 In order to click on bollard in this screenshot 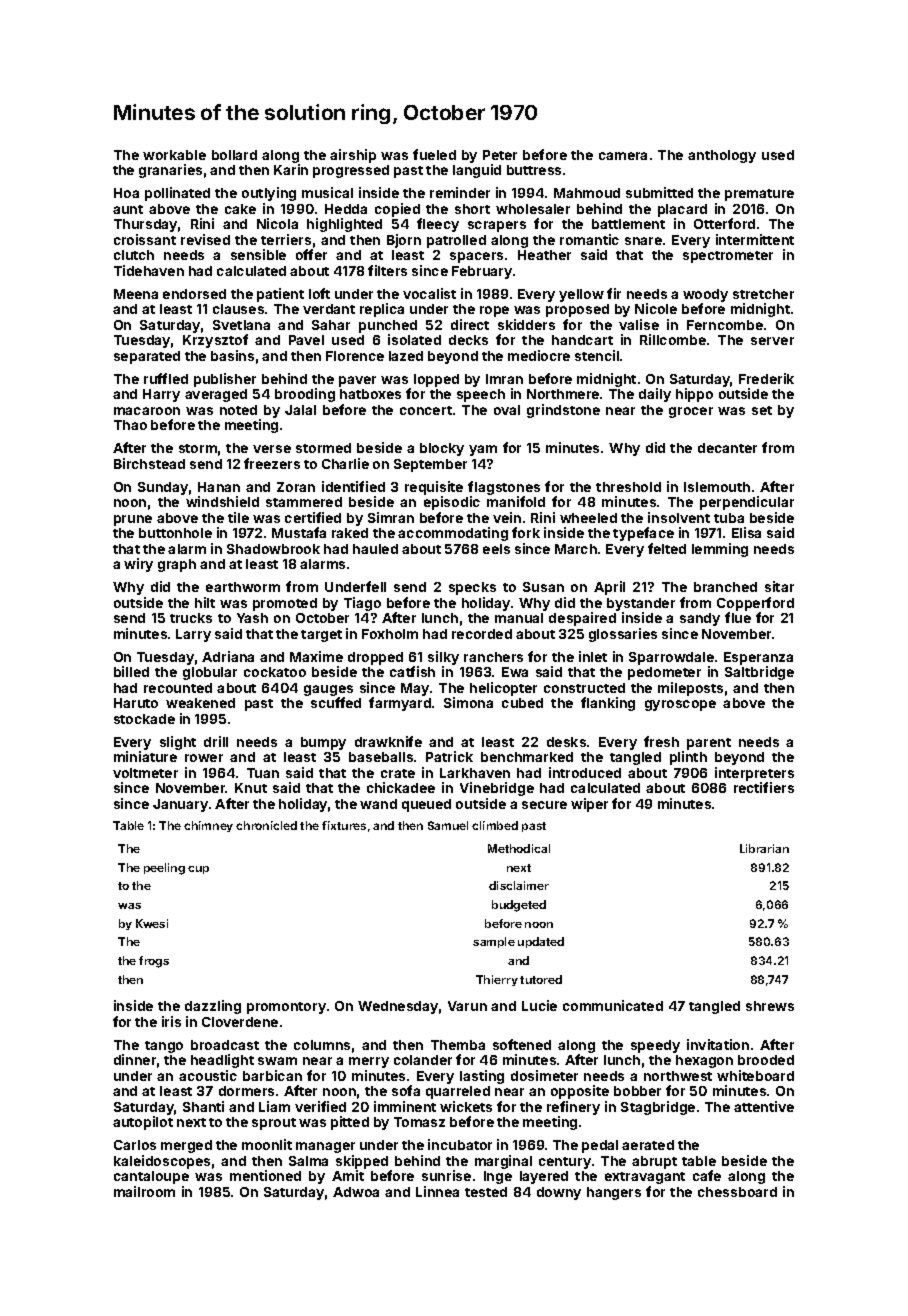, I will do `click(234, 155)`.
